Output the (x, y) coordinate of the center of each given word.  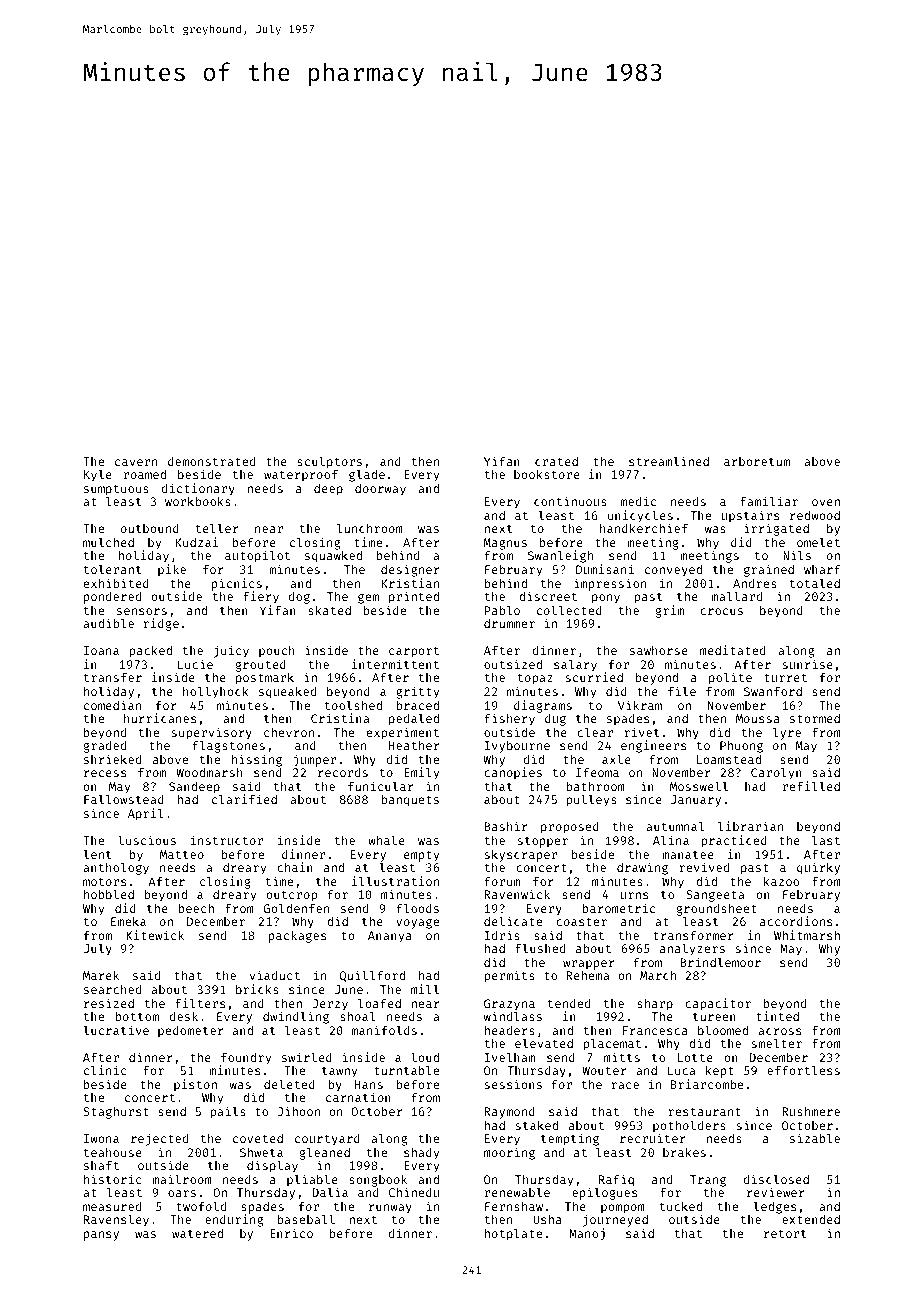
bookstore (547, 474)
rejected (159, 1139)
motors (104, 882)
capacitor (718, 1004)
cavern (136, 462)
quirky (818, 868)
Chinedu (414, 1192)
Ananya (390, 937)
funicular (381, 786)
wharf (822, 569)
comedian (112, 705)
